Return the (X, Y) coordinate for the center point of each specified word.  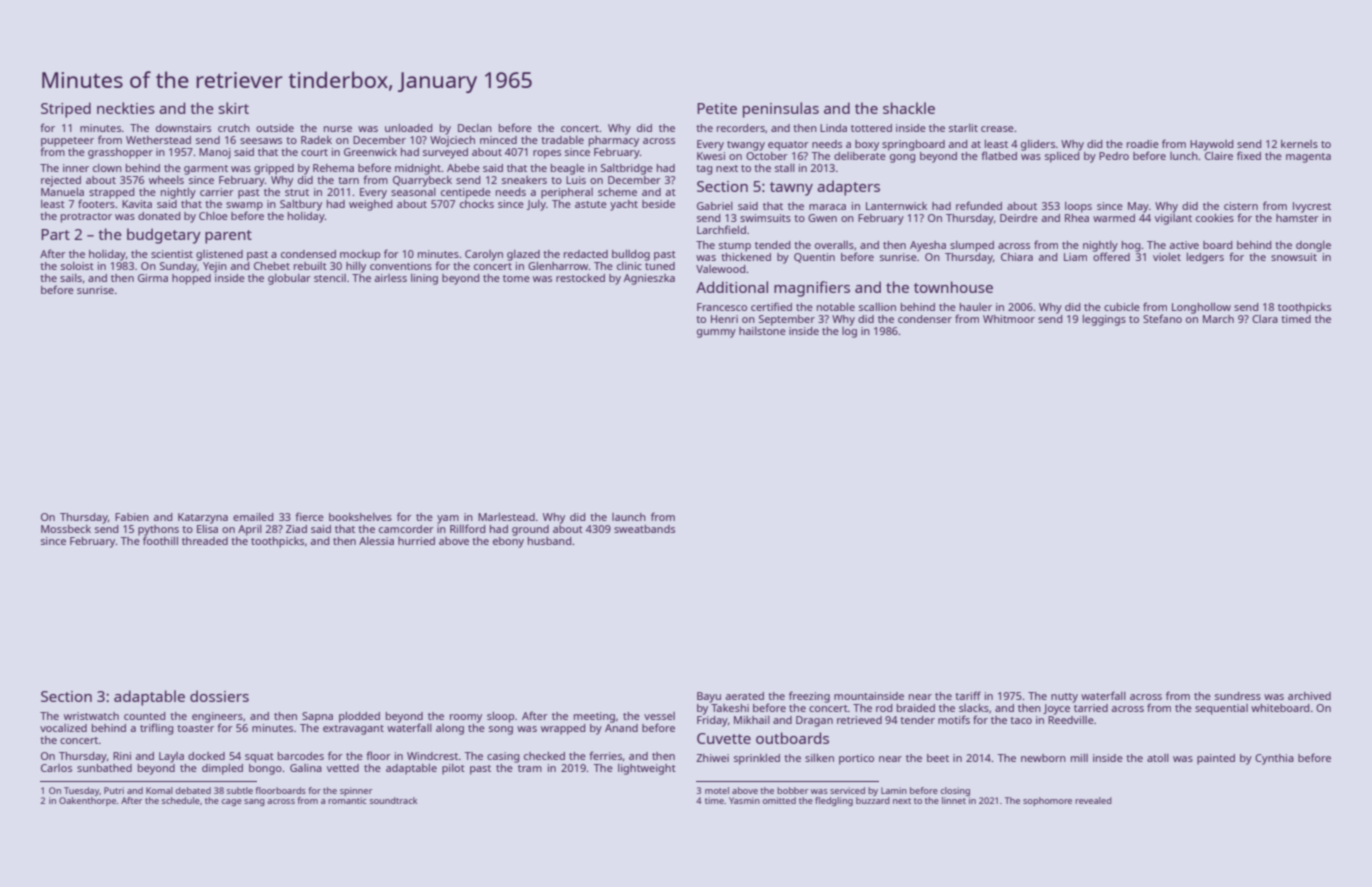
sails (71, 278)
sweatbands (644, 529)
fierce (309, 516)
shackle (909, 108)
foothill (160, 541)
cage (232, 802)
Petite (717, 108)
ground (530, 530)
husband (549, 541)
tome (516, 278)
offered (1111, 256)
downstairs (183, 128)
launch (629, 517)
